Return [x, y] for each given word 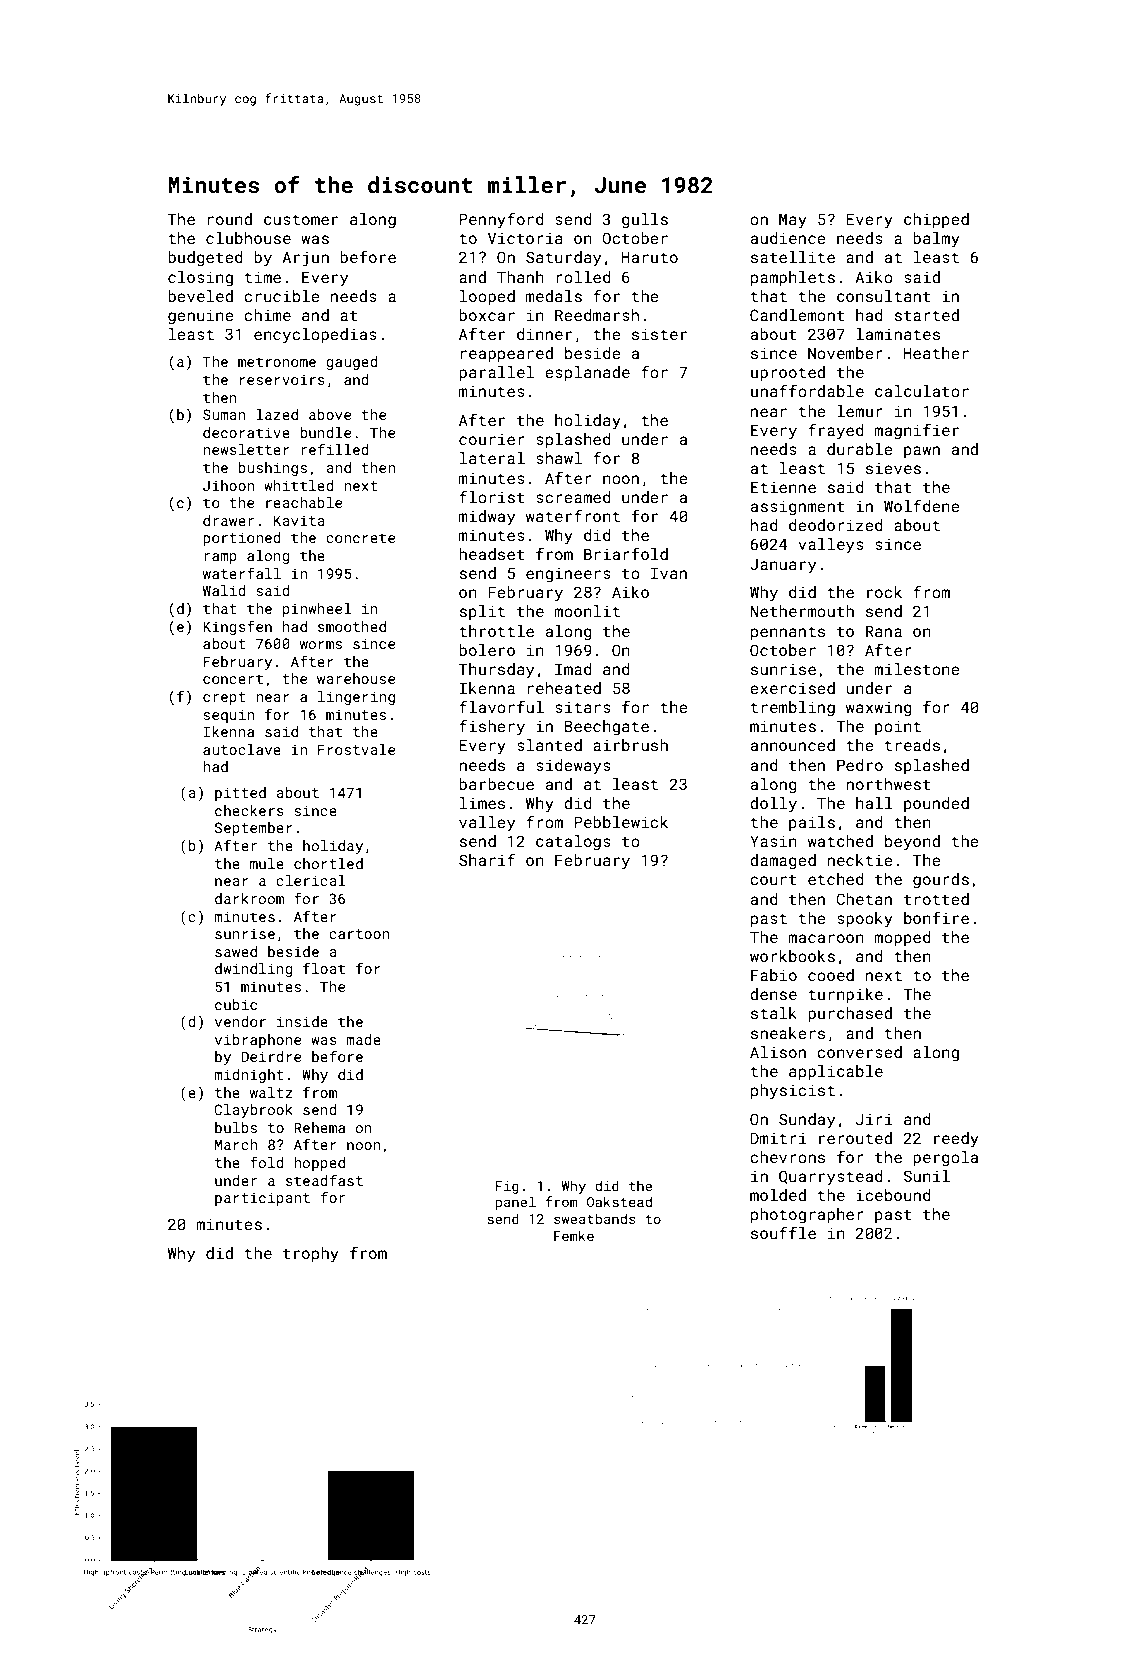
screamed [573, 497]
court [773, 879]
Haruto [650, 257]
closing [200, 279]
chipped [936, 220]
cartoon [359, 934]
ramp [220, 558]
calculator [922, 391]
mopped [902, 938]
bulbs [236, 1127]
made [363, 1039]
